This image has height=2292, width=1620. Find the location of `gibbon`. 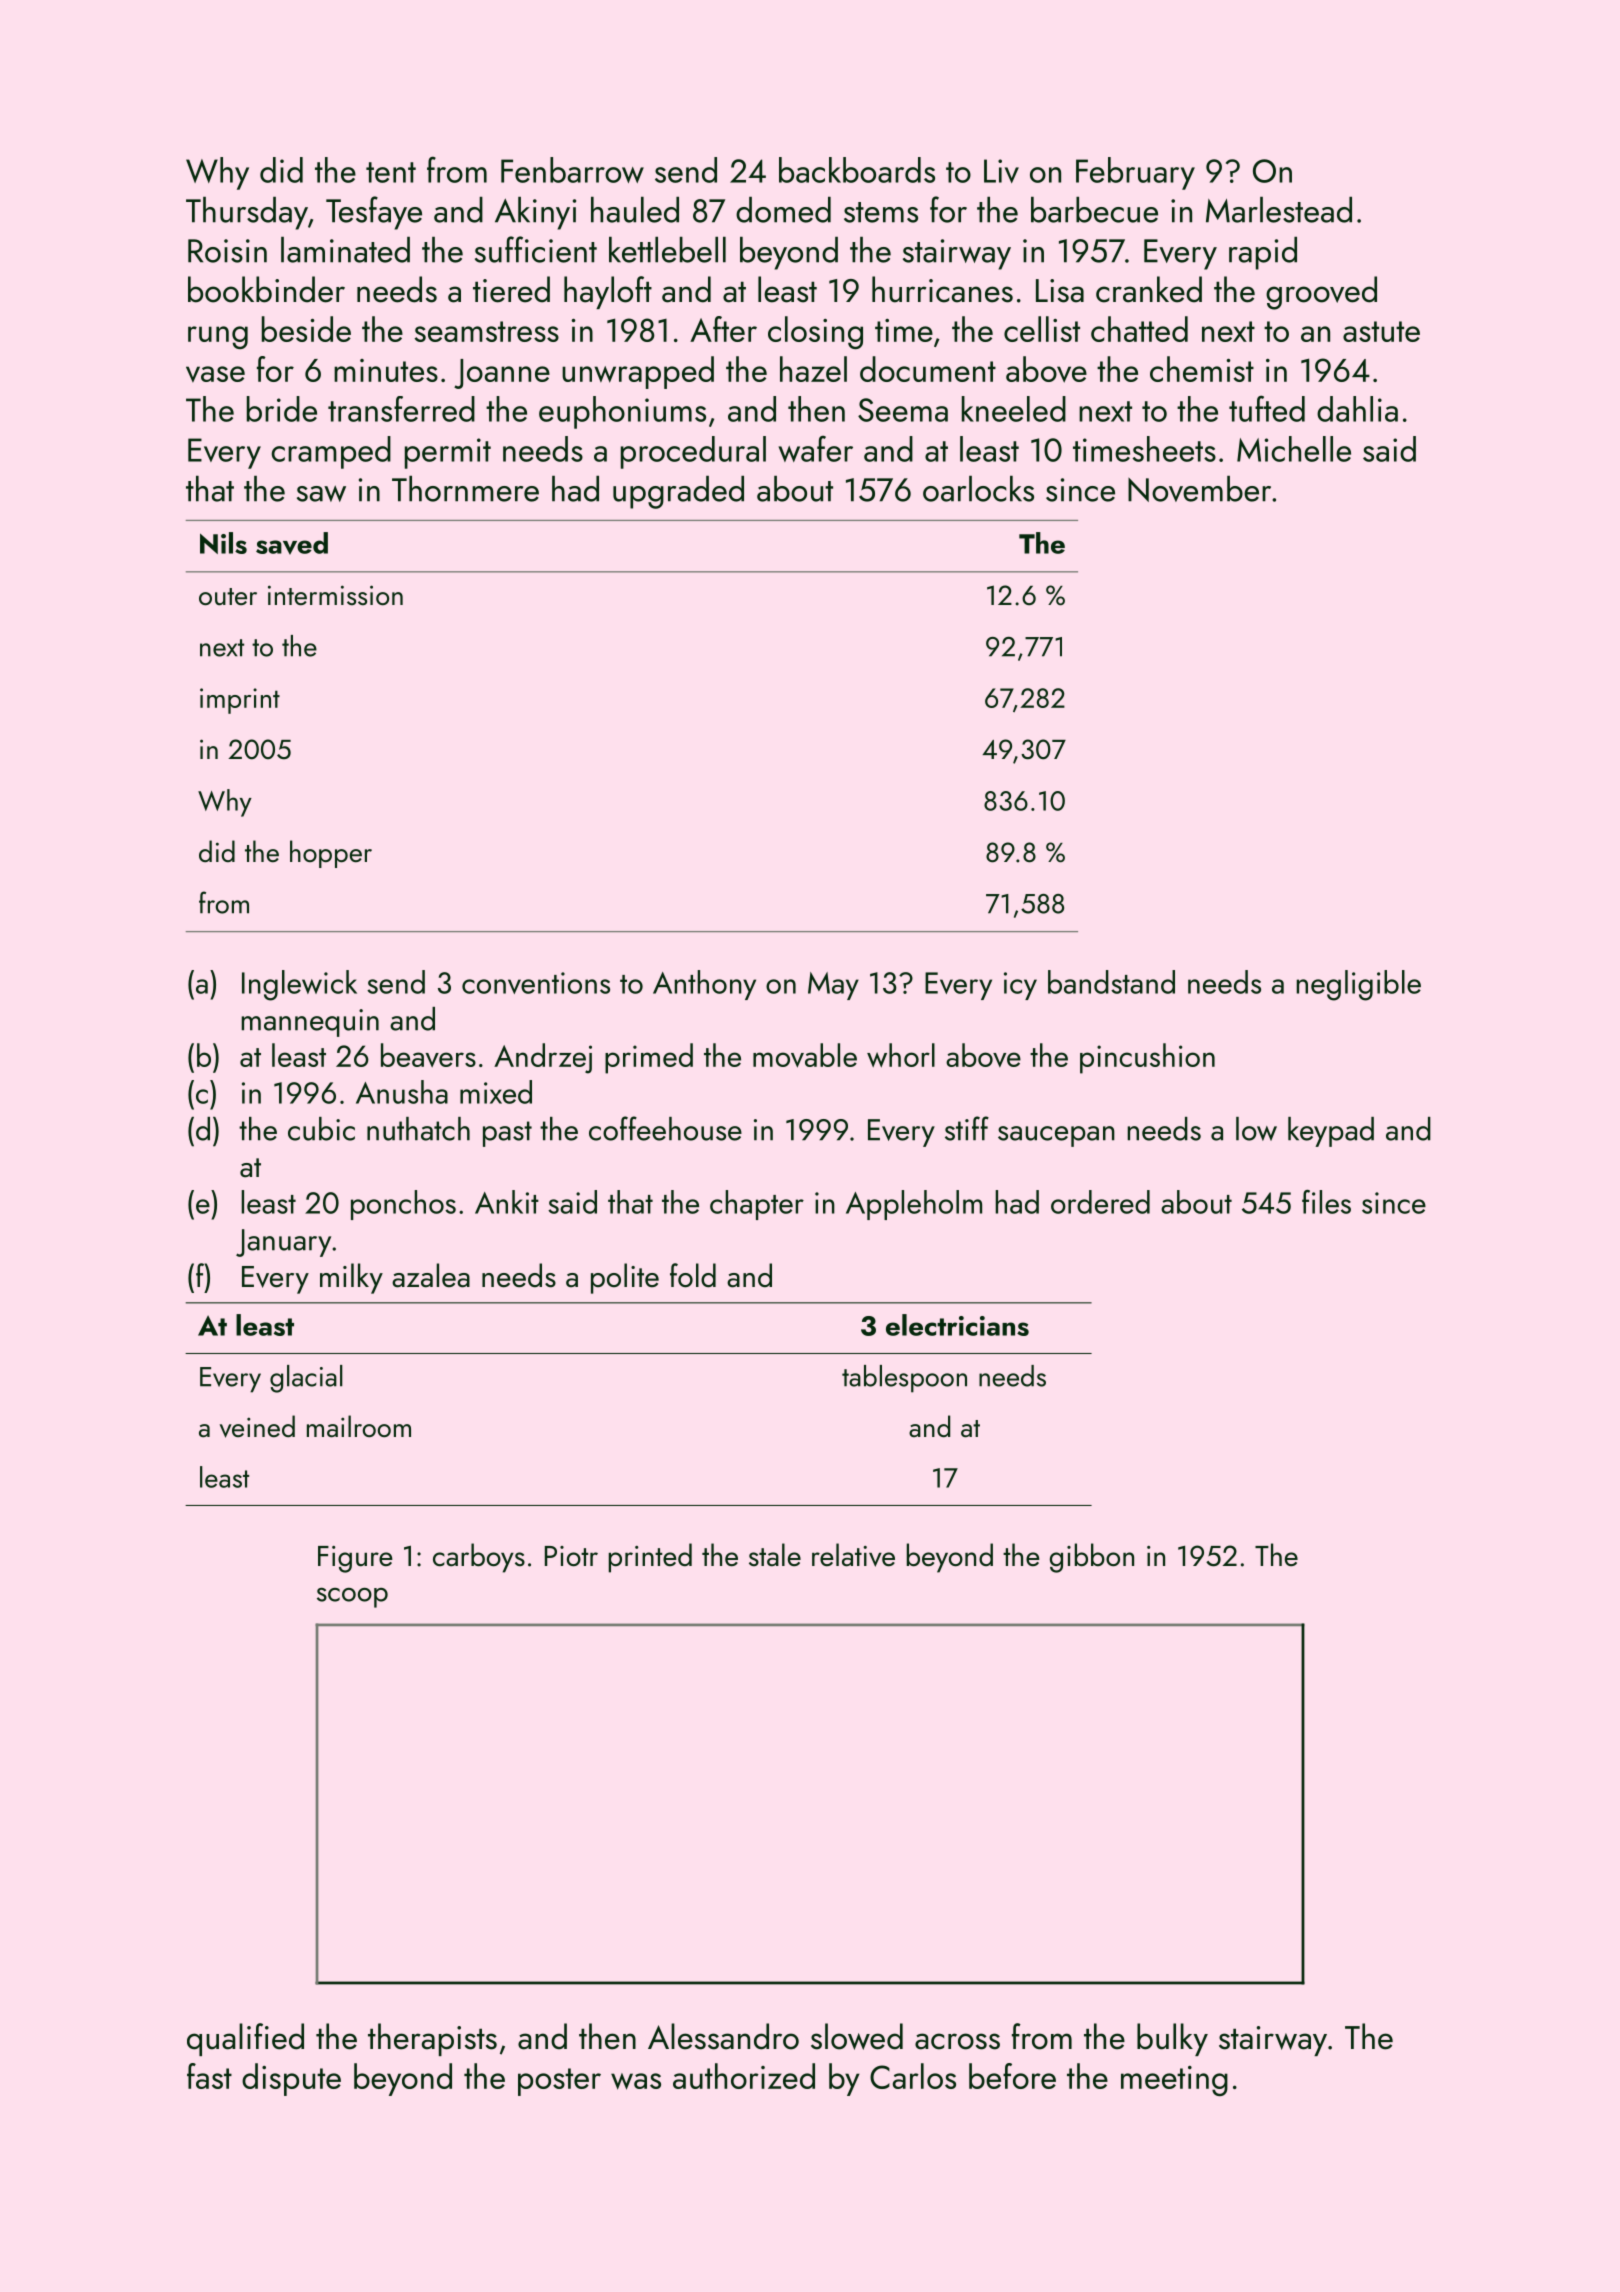

gibbon is located at coordinates (1092, 1558).
